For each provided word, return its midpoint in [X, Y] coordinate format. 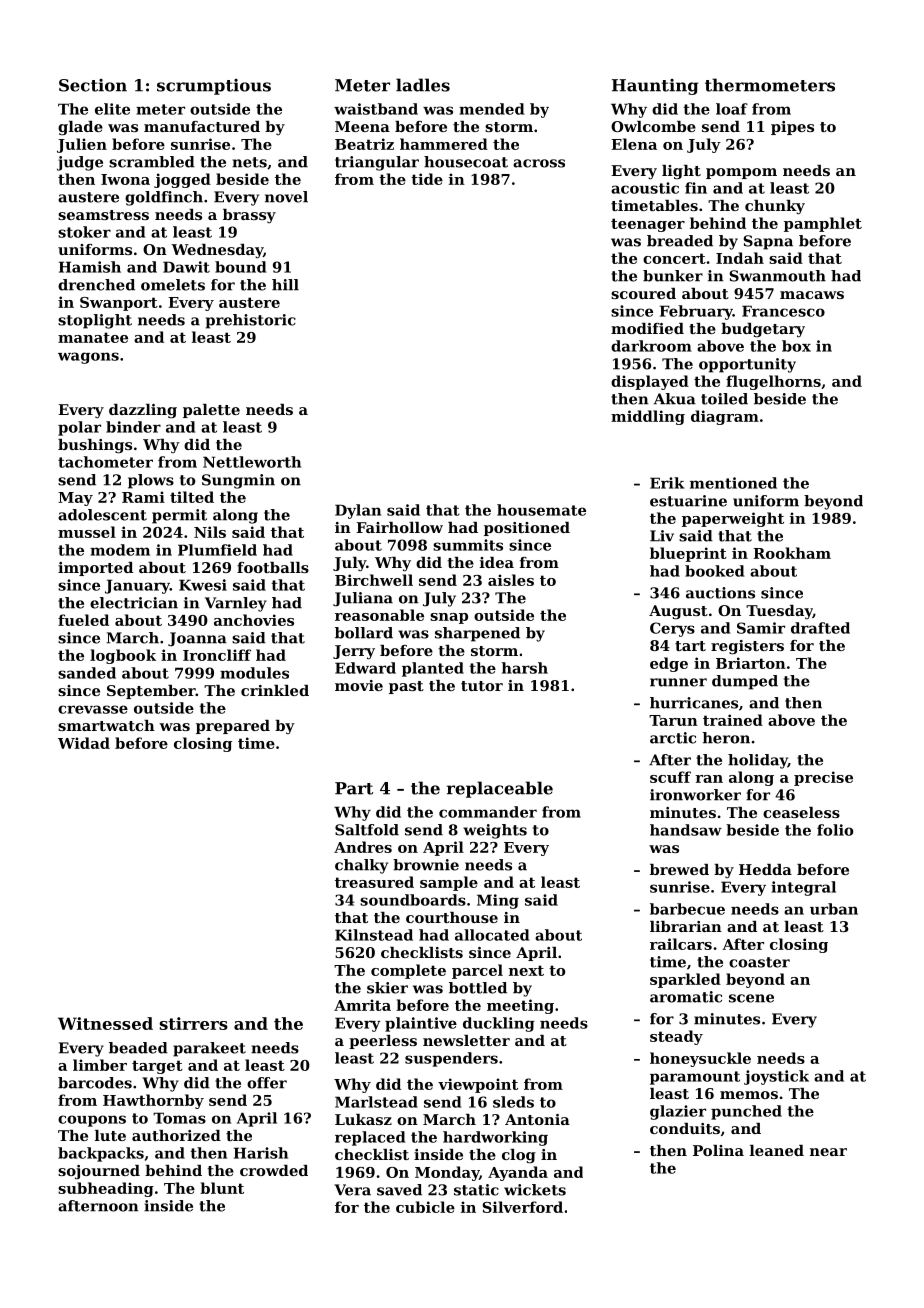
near [828, 1152]
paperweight [733, 519]
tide [427, 179]
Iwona [125, 179]
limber [100, 1065]
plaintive [421, 1024]
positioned [527, 529]
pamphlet [823, 224]
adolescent [102, 515]
